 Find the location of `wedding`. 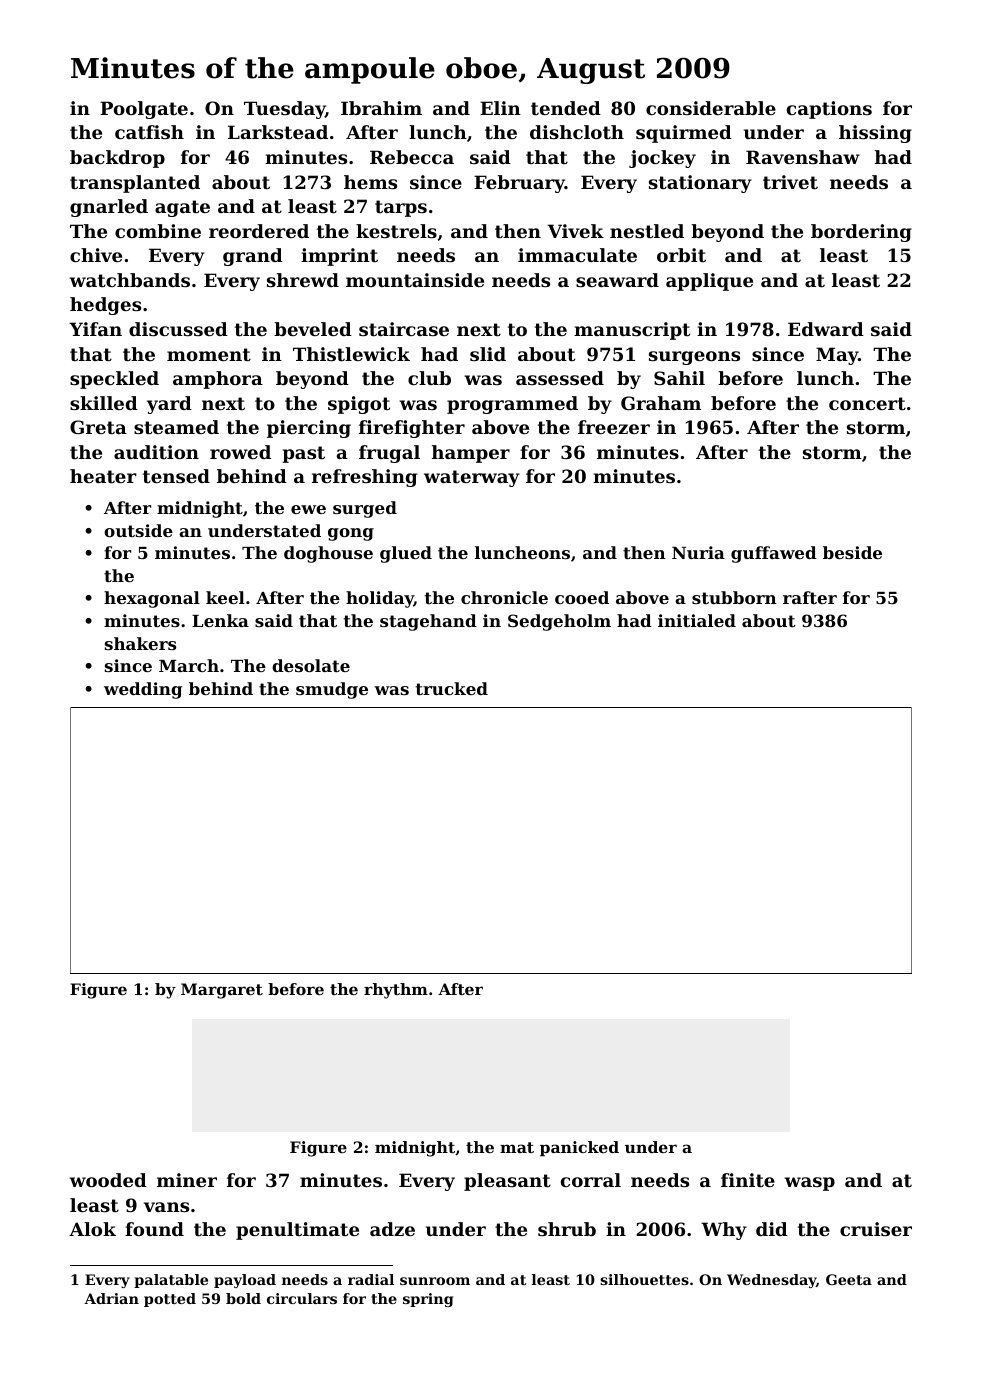

wedding is located at coordinates (143, 690).
